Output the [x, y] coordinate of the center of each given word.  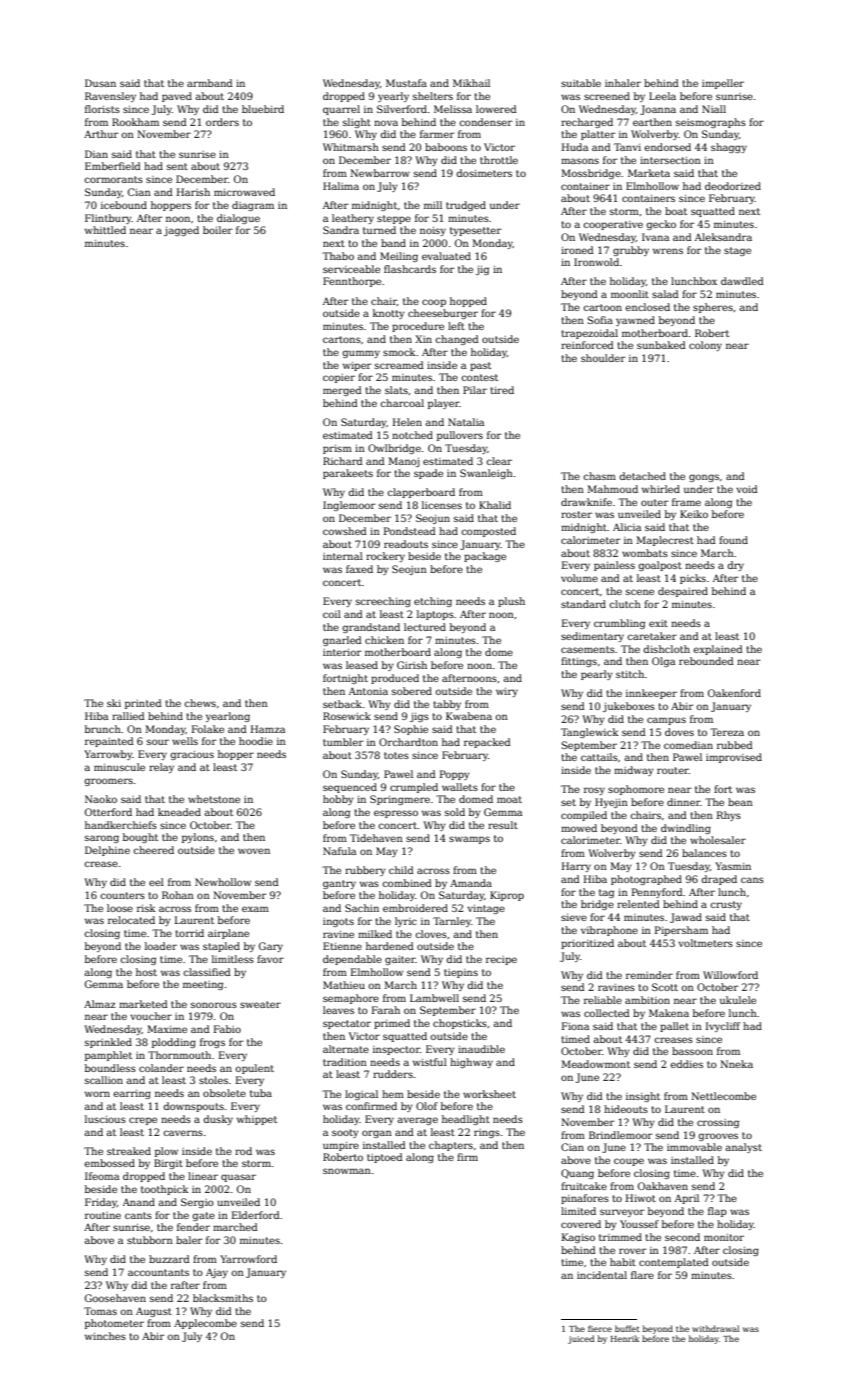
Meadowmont [596, 1064]
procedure [418, 327]
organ [377, 1134]
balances [704, 853]
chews [200, 703]
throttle [499, 160]
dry [735, 566]
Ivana [655, 237]
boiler [217, 230]
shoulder [603, 358]
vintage [486, 909]
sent [177, 166]
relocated [131, 920]
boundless [110, 1068]
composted [489, 532]
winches [105, 1336]
